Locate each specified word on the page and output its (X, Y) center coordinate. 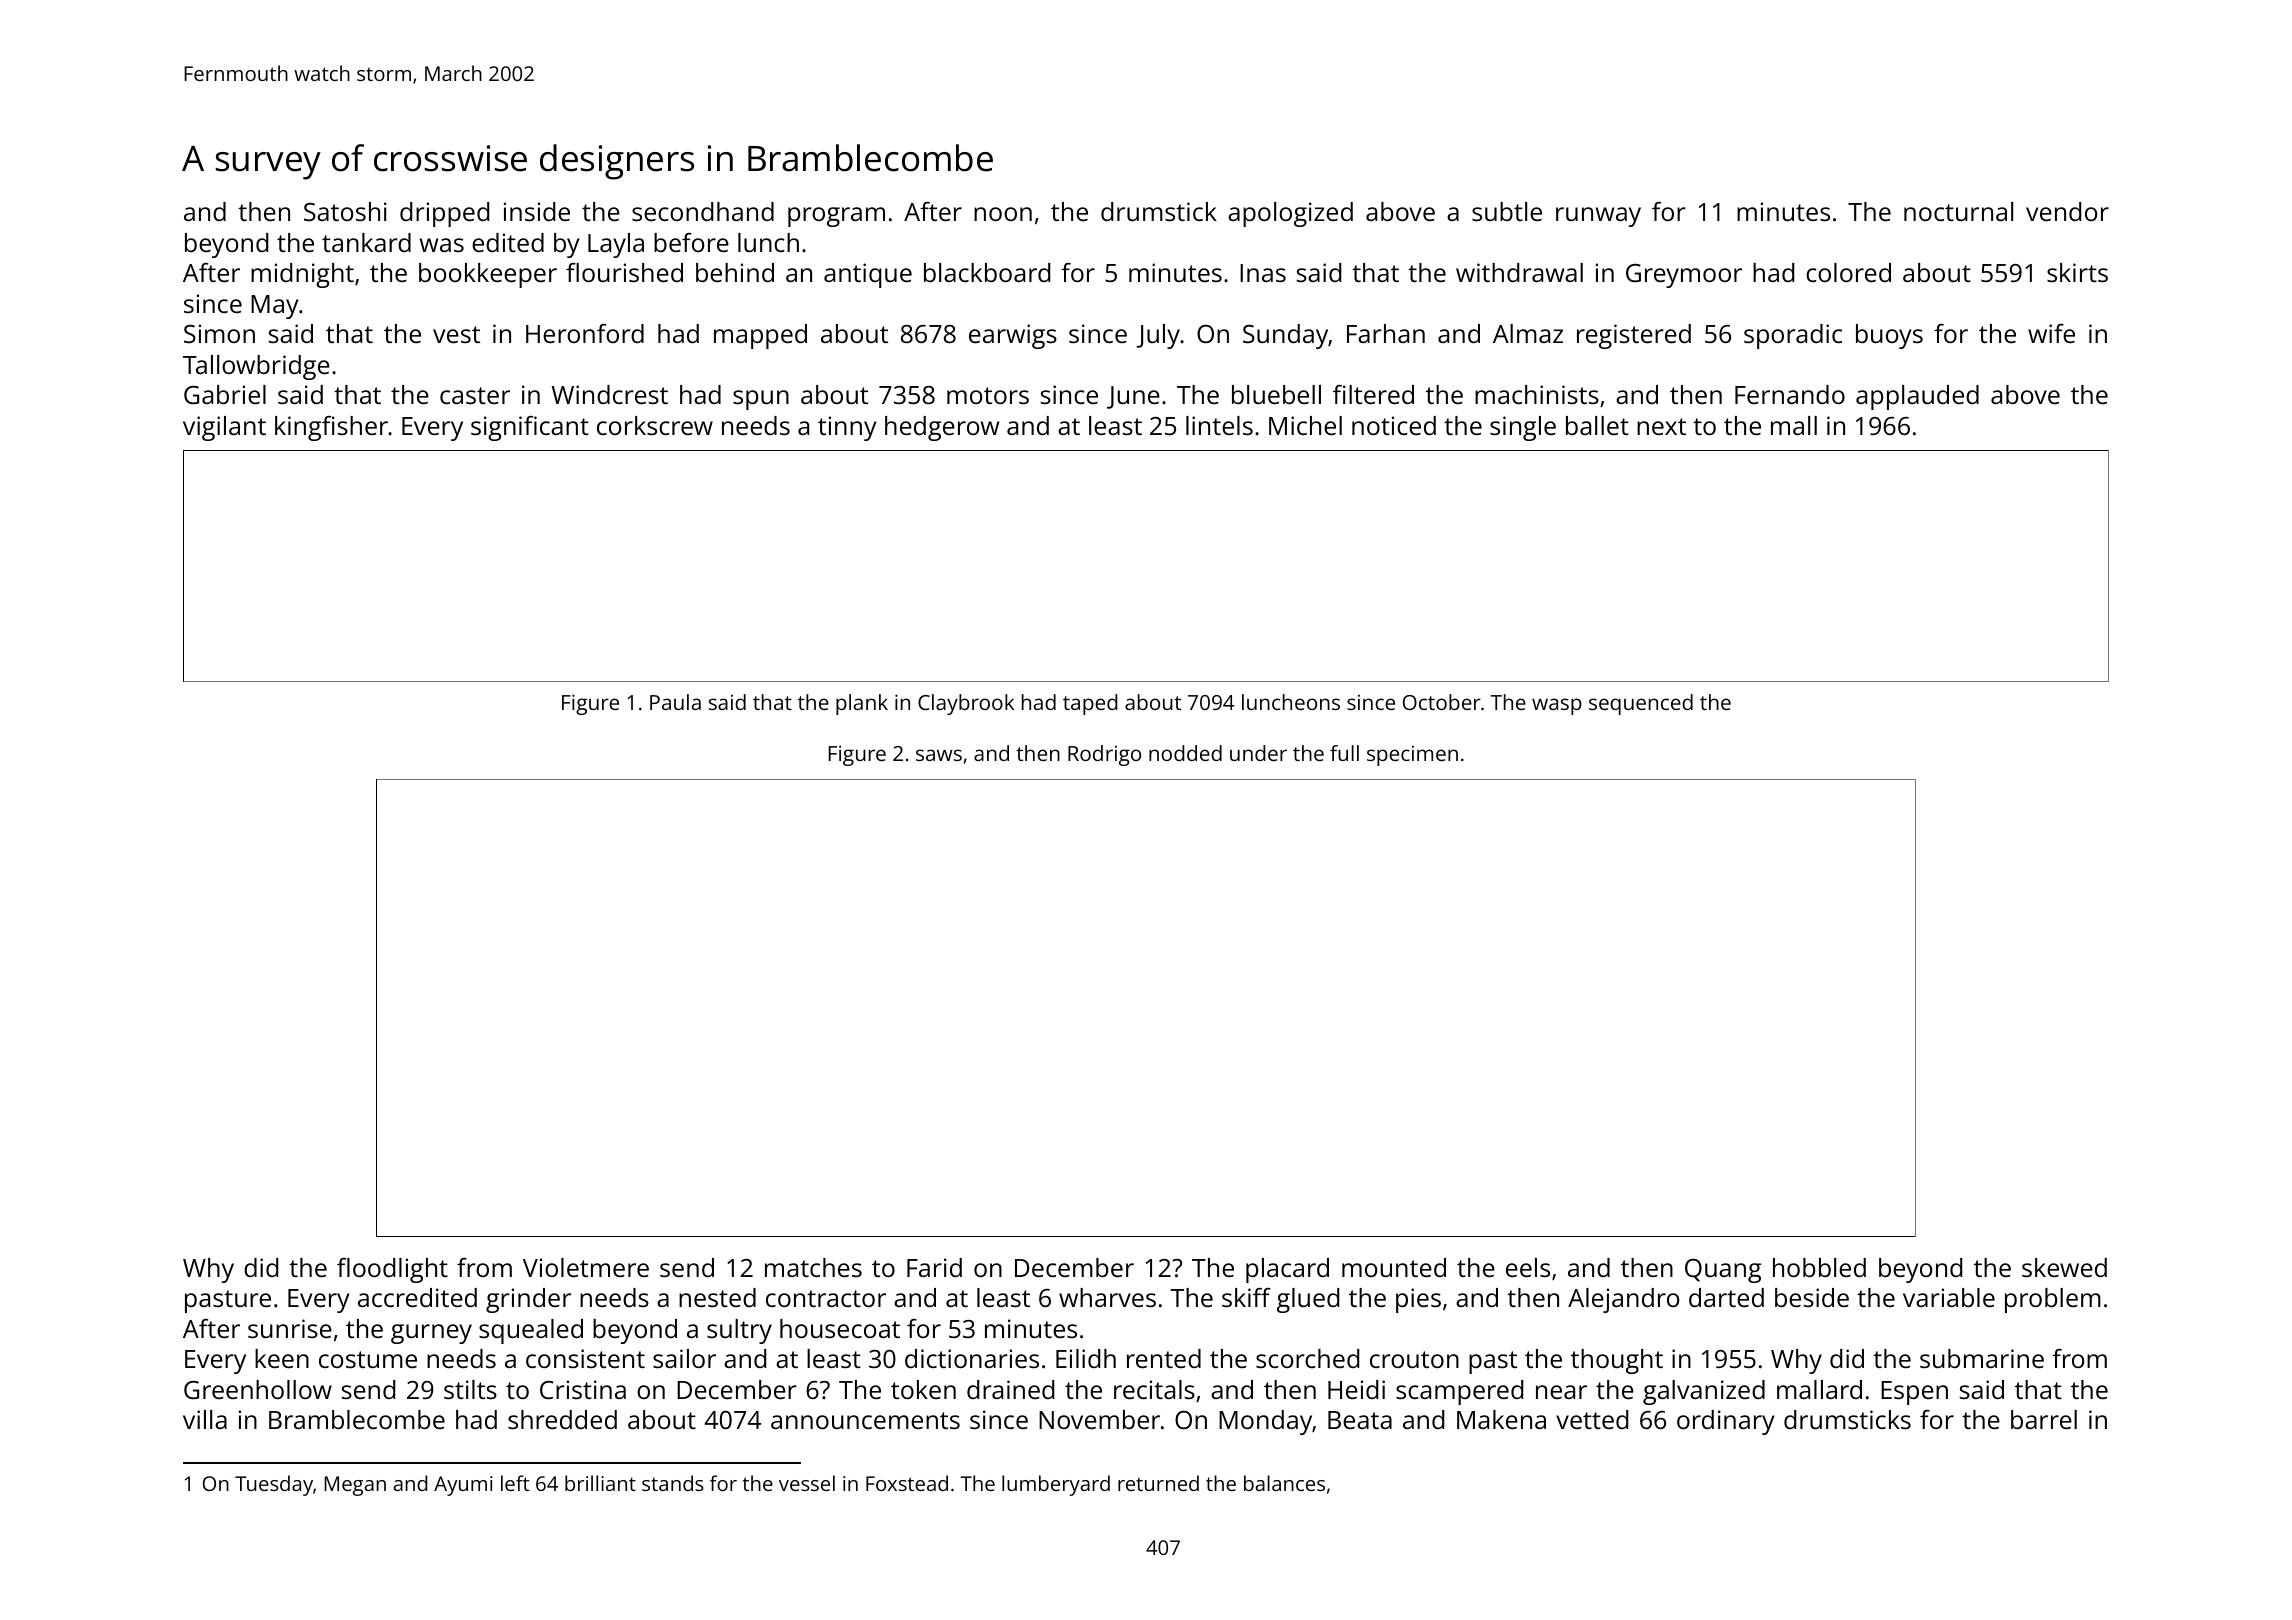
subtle (1507, 211)
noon (1003, 214)
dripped (444, 214)
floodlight (392, 1270)
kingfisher (331, 428)
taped (1090, 704)
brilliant (600, 1483)
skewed (2064, 1267)
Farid (934, 1267)
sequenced (1641, 704)
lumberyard (1056, 1485)
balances (1284, 1483)
